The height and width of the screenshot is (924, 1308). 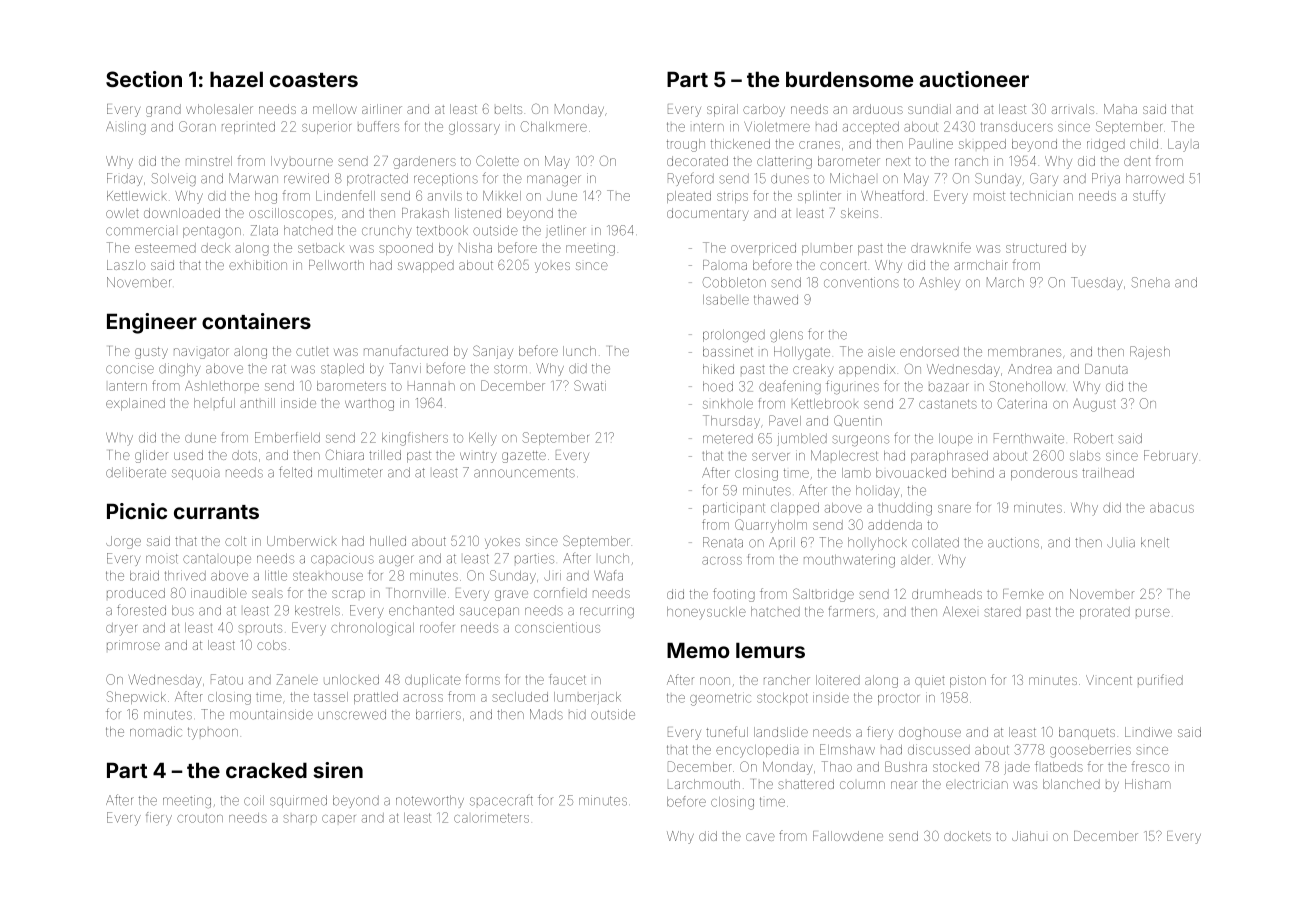 I want to click on cave, so click(x=760, y=837).
